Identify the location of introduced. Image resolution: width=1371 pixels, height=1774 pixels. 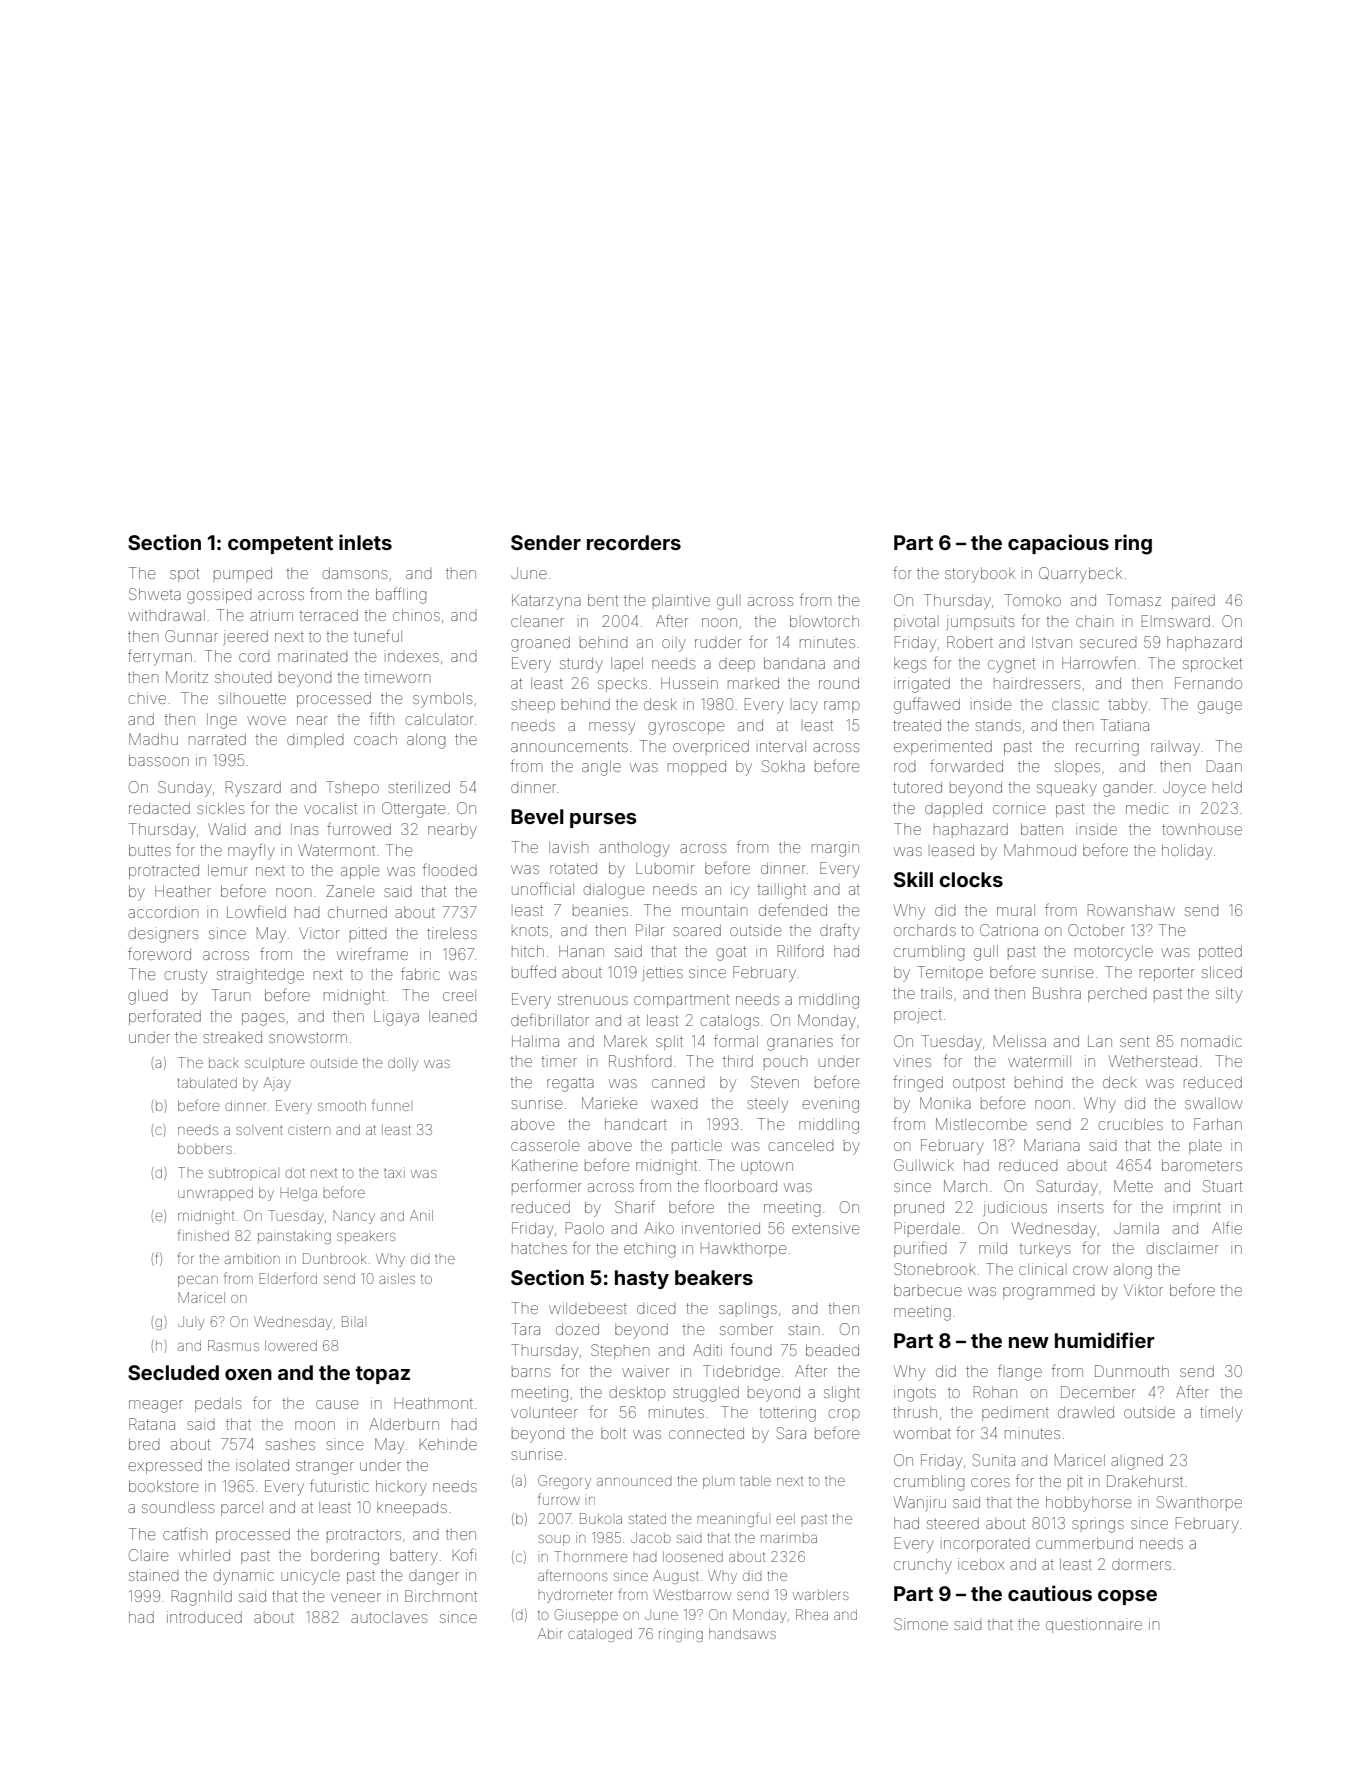
(204, 1617).
